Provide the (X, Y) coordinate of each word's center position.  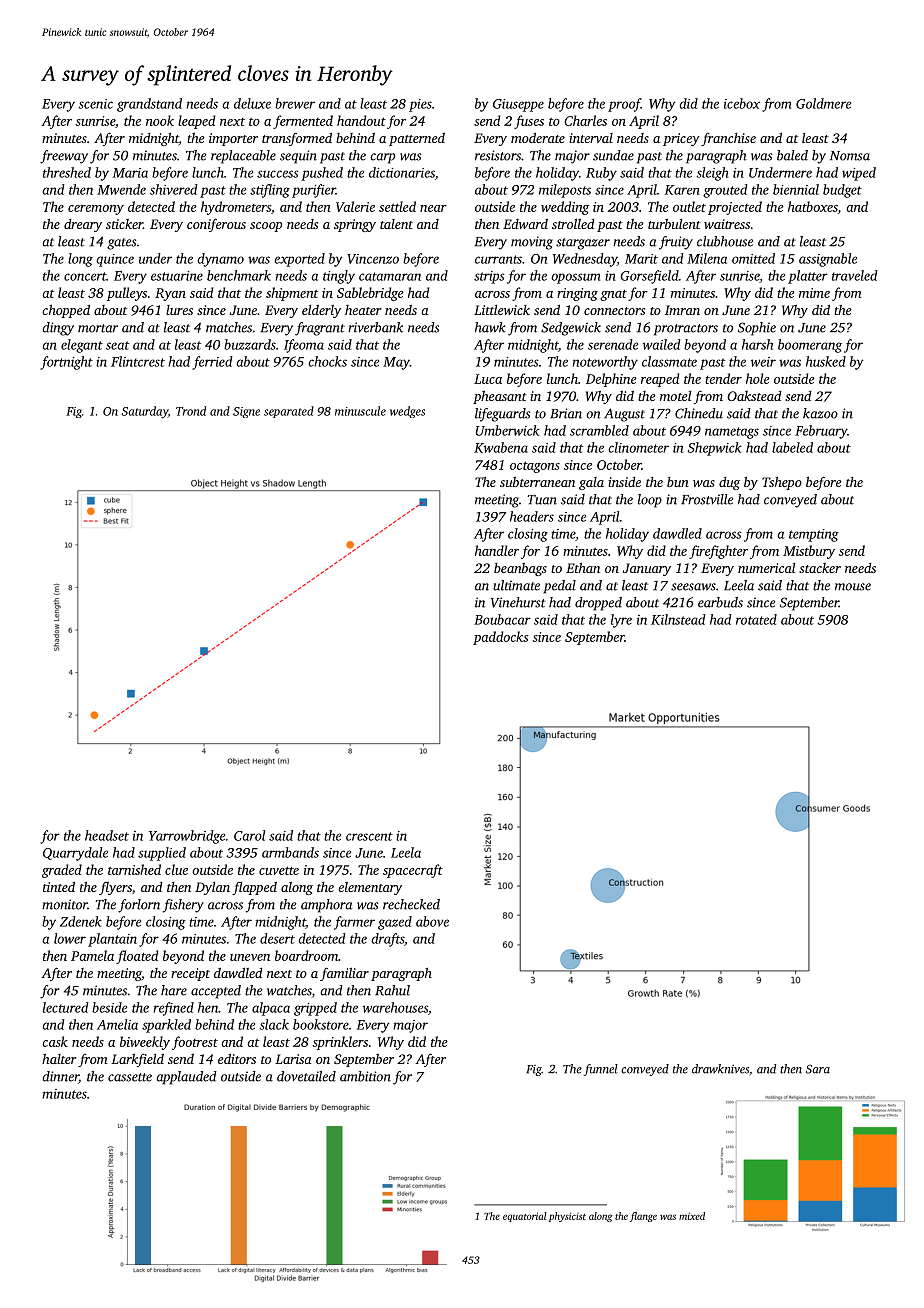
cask (55, 1041)
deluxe (252, 103)
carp (382, 158)
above (432, 921)
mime (814, 293)
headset (107, 835)
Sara (818, 1069)
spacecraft (413, 871)
